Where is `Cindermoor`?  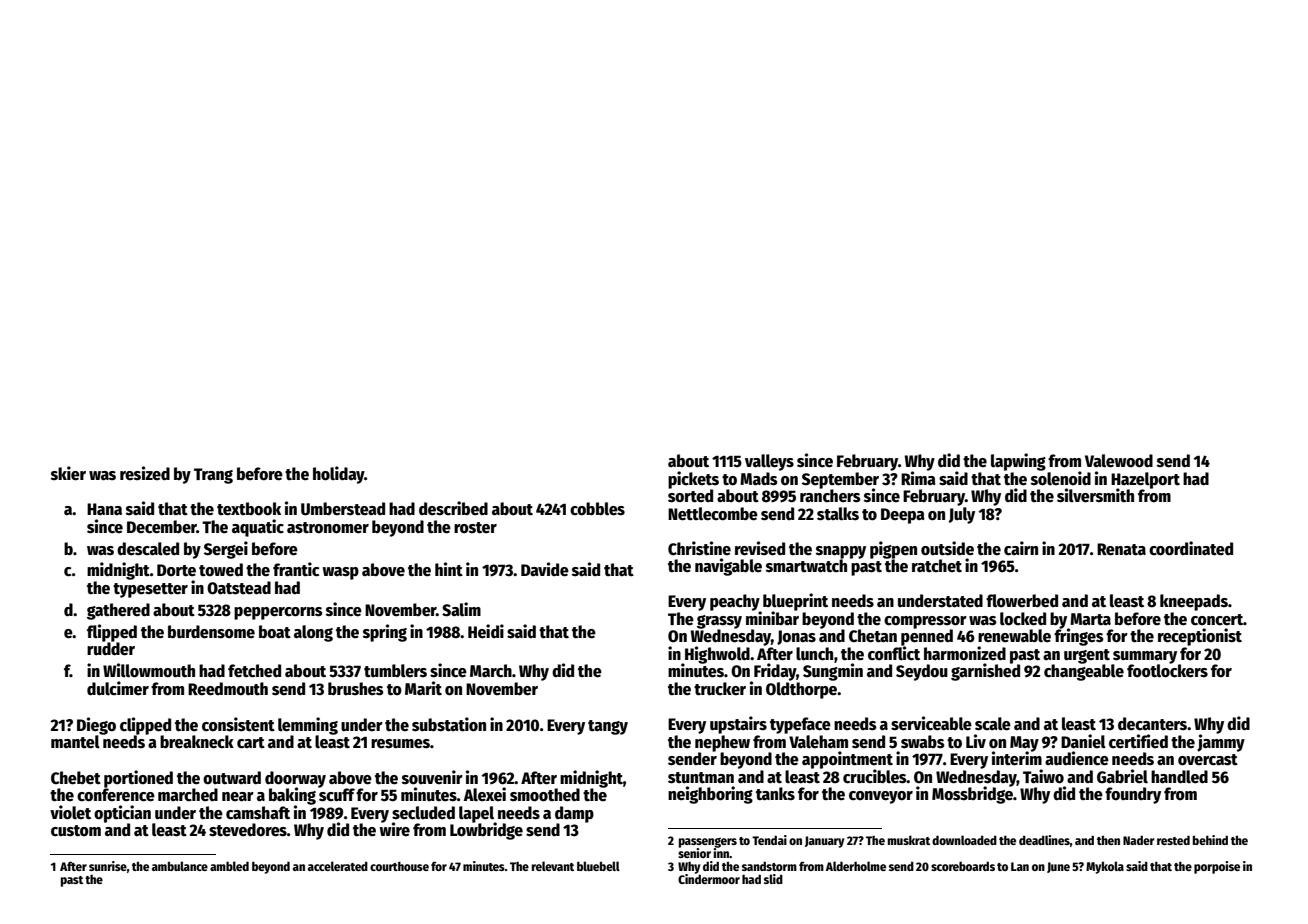 Cindermoor is located at coordinates (709, 879).
